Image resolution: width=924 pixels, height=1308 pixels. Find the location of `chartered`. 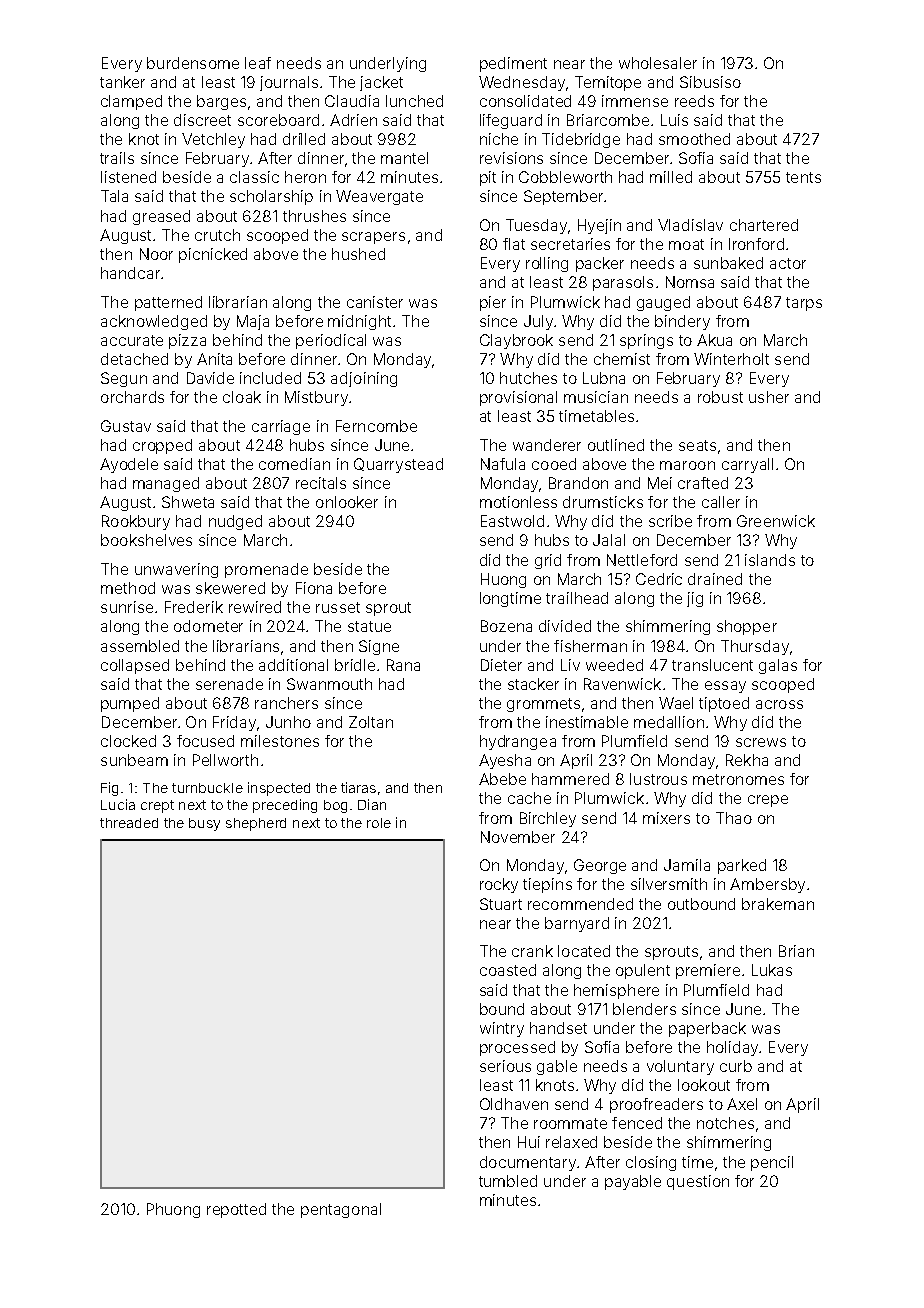

chartered is located at coordinates (764, 225).
